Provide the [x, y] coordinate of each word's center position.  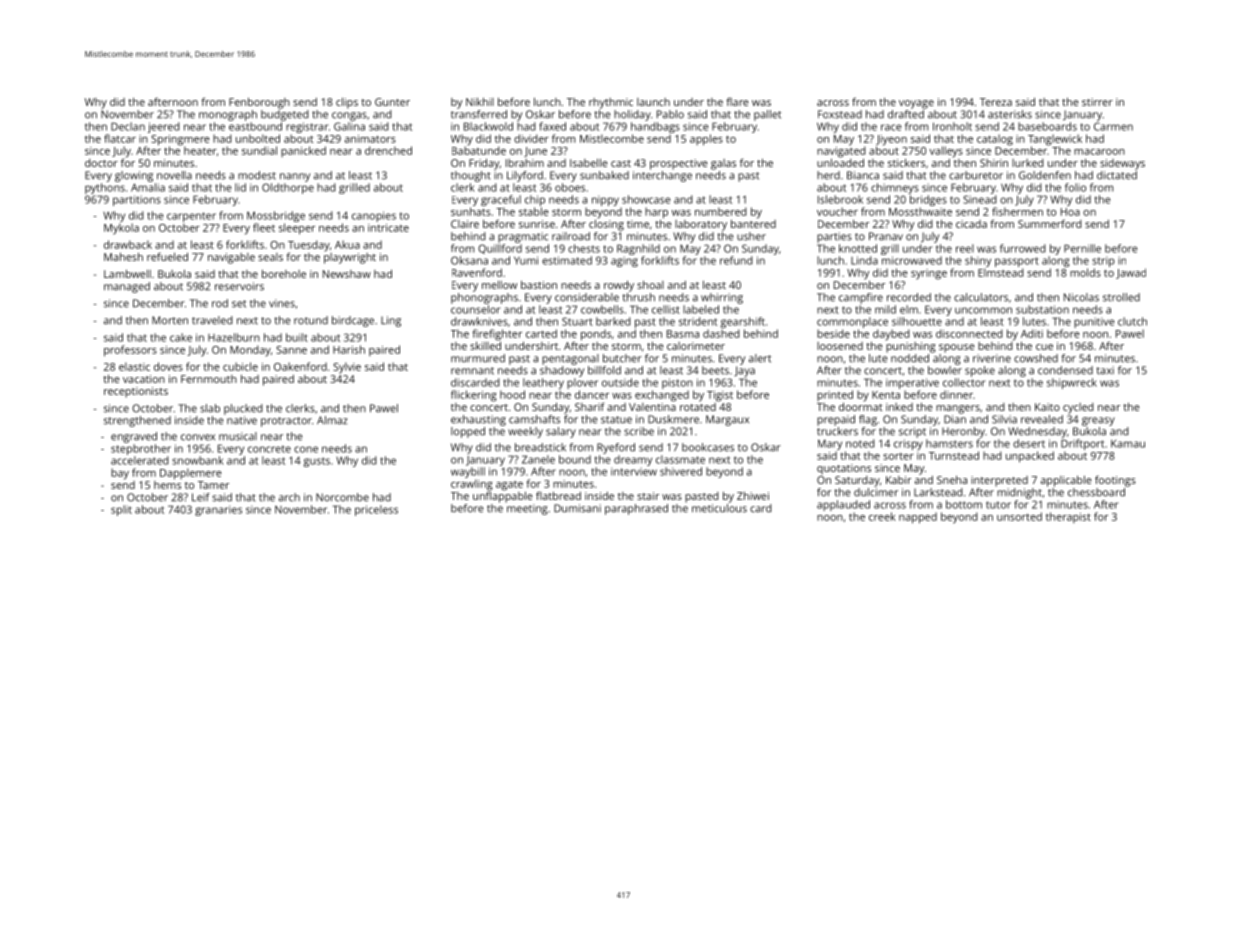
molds [1085, 272]
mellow [499, 285]
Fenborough [259, 103]
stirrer [1097, 102]
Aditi [1032, 333]
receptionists [136, 392]
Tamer [213, 485]
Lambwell [127, 274]
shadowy [562, 371]
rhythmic [611, 103]
